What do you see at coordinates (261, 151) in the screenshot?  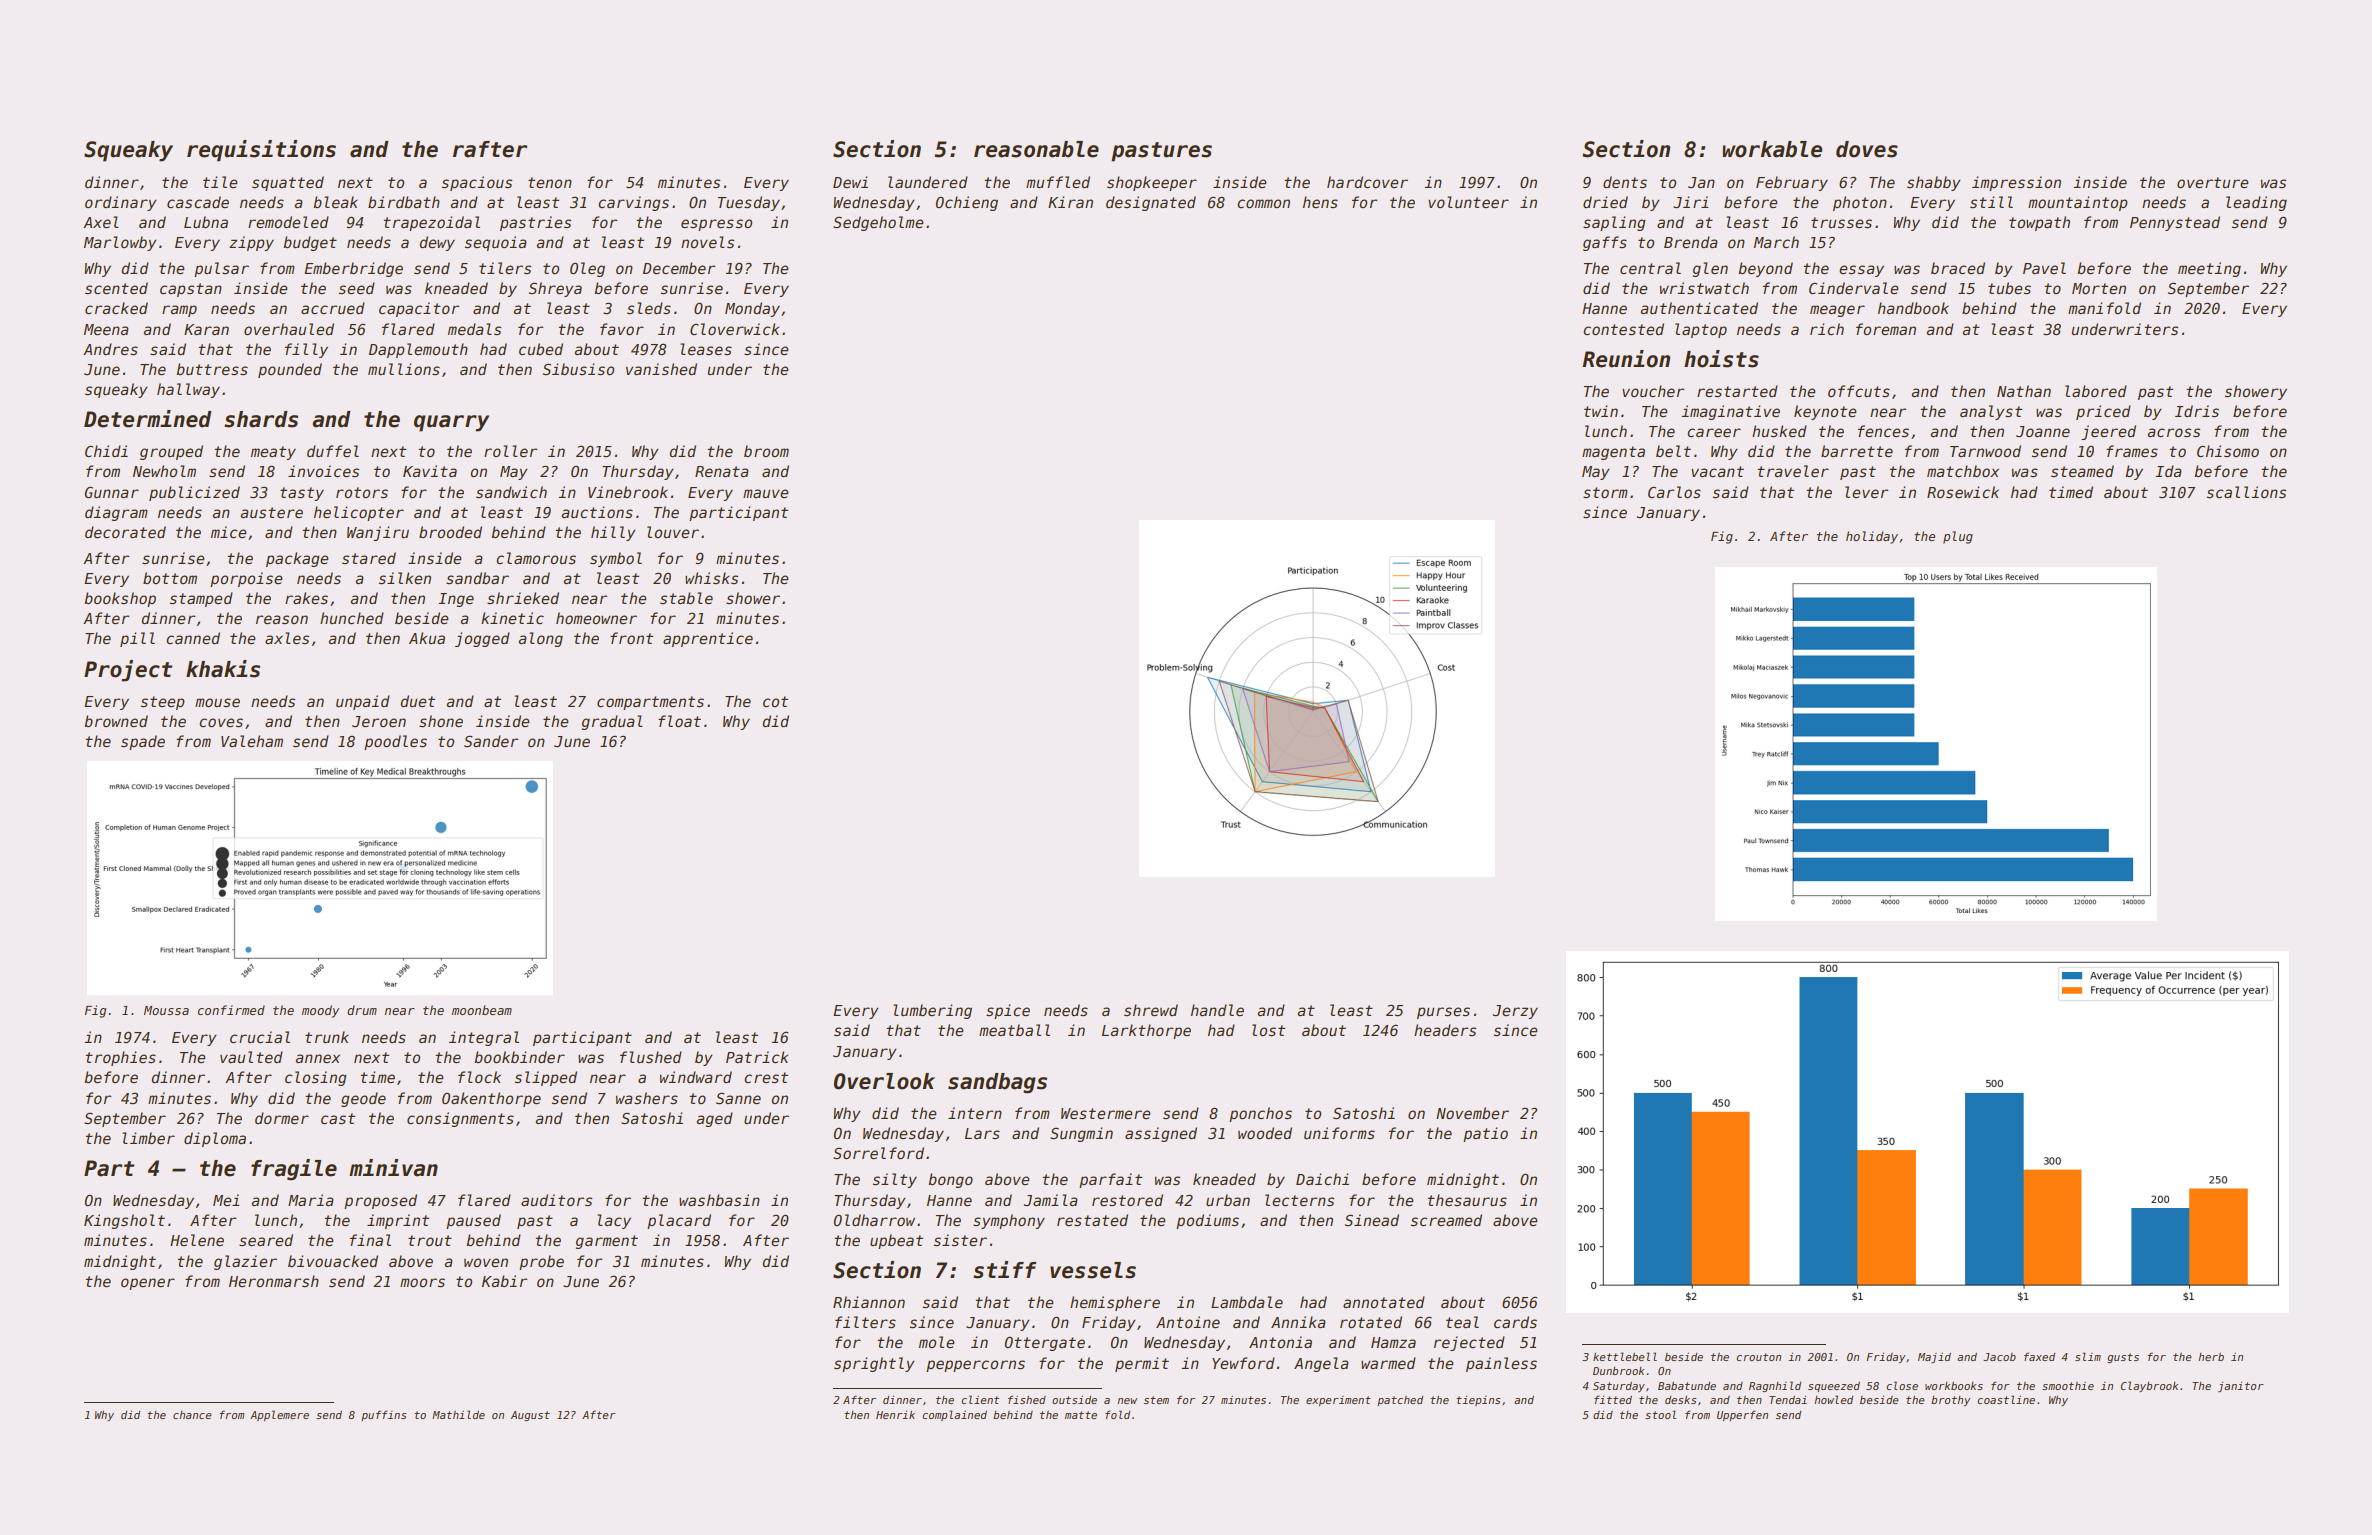 I see `requisitions` at bounding box center [261, 151].
